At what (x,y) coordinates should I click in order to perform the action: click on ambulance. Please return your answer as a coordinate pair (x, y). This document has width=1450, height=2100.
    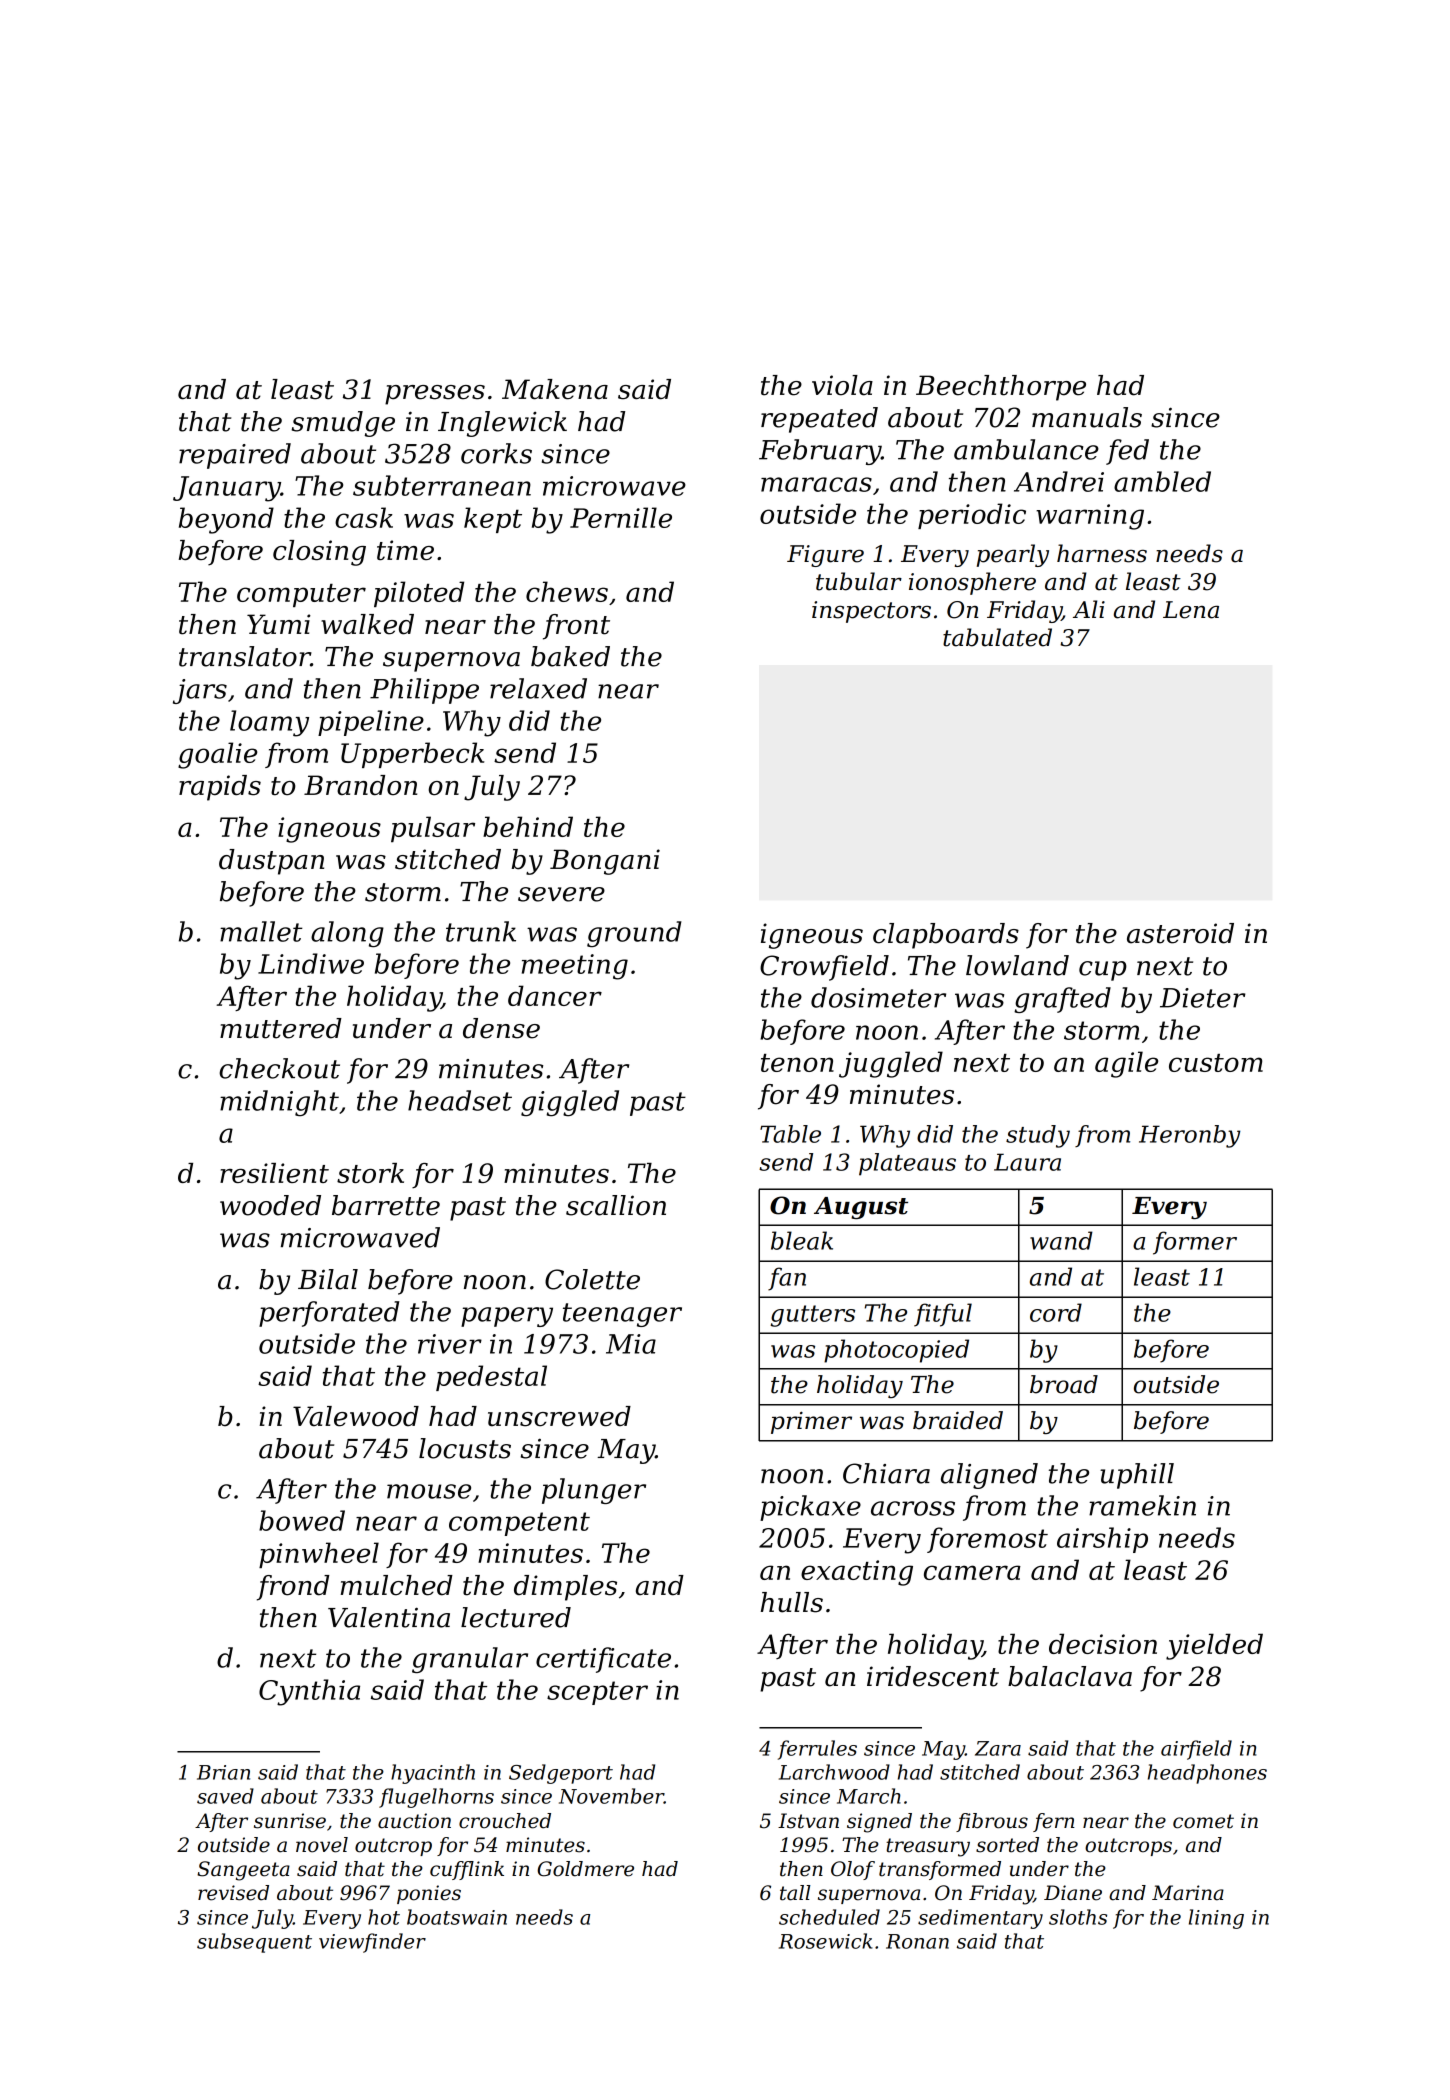
    Looking at the image, I should click on (1026, 449).
